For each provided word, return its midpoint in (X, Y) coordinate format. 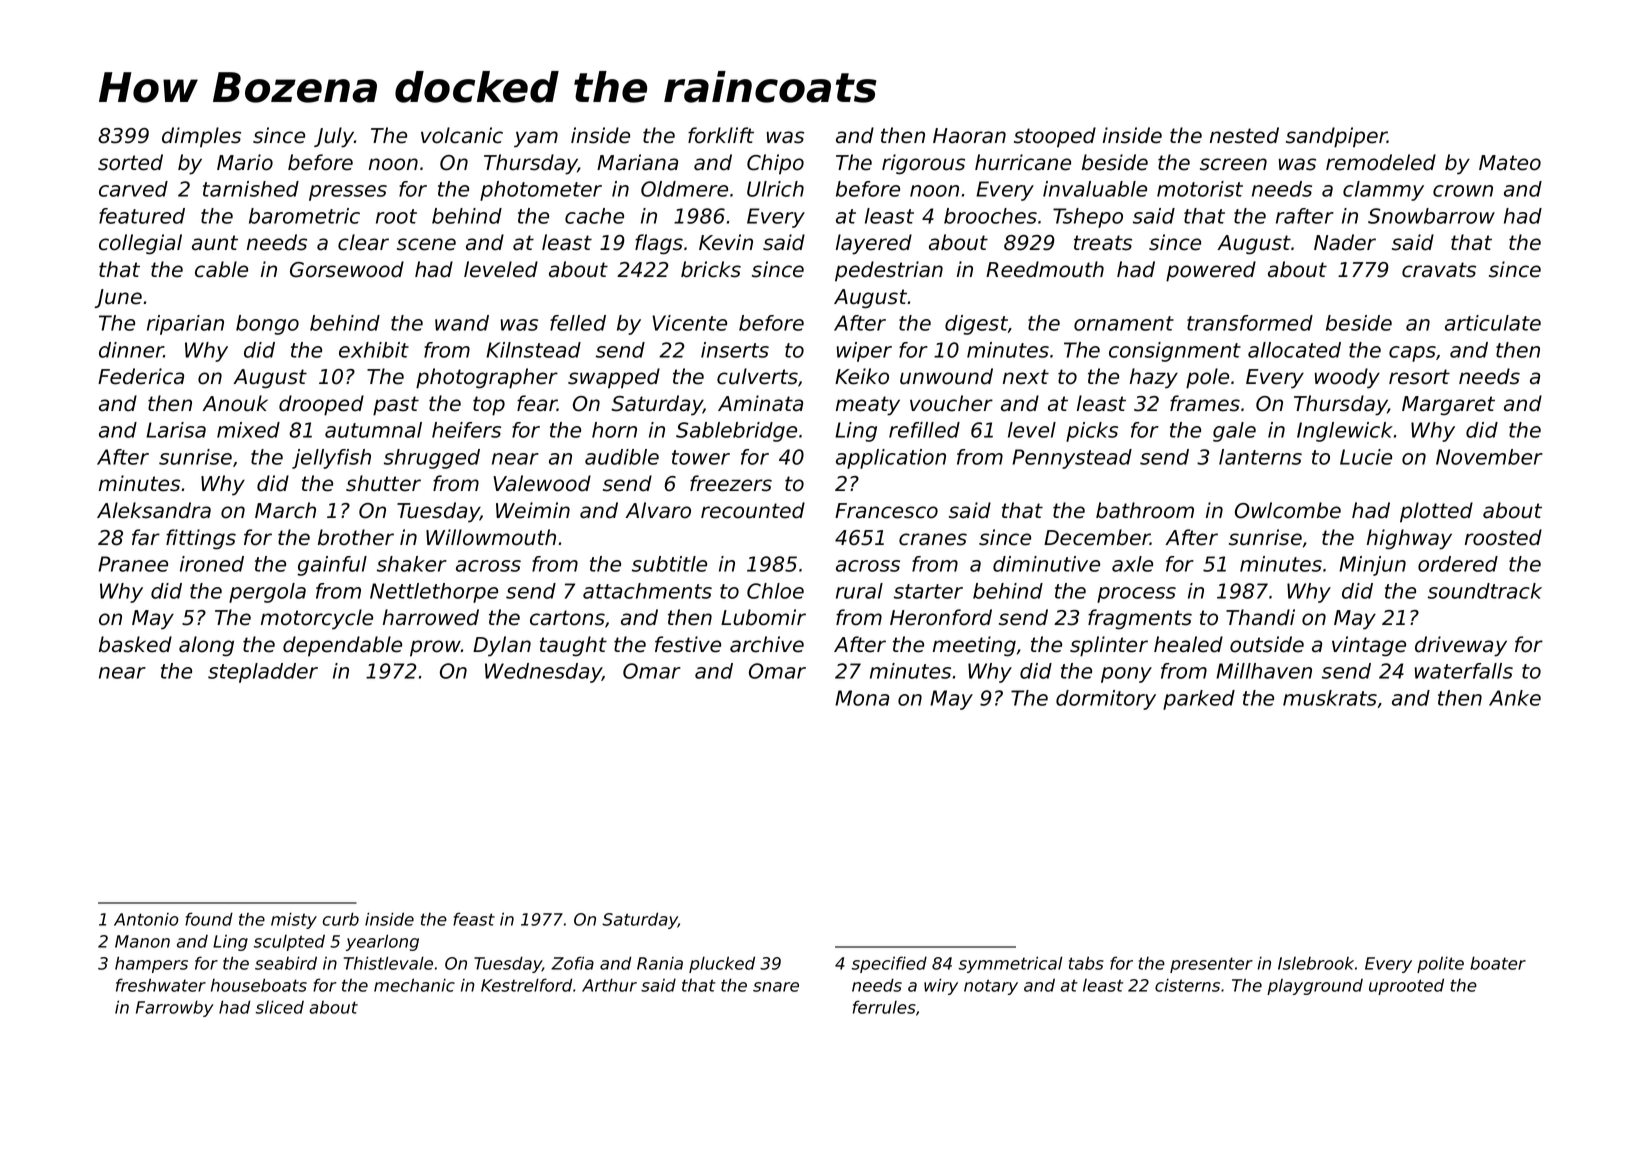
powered (1211, 271)
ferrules (884, 1007)
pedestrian (889, 271)
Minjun (1372, 566)
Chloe (775, 591)
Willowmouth (491, 537)
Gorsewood (347, 269)
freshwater (161, 985)
